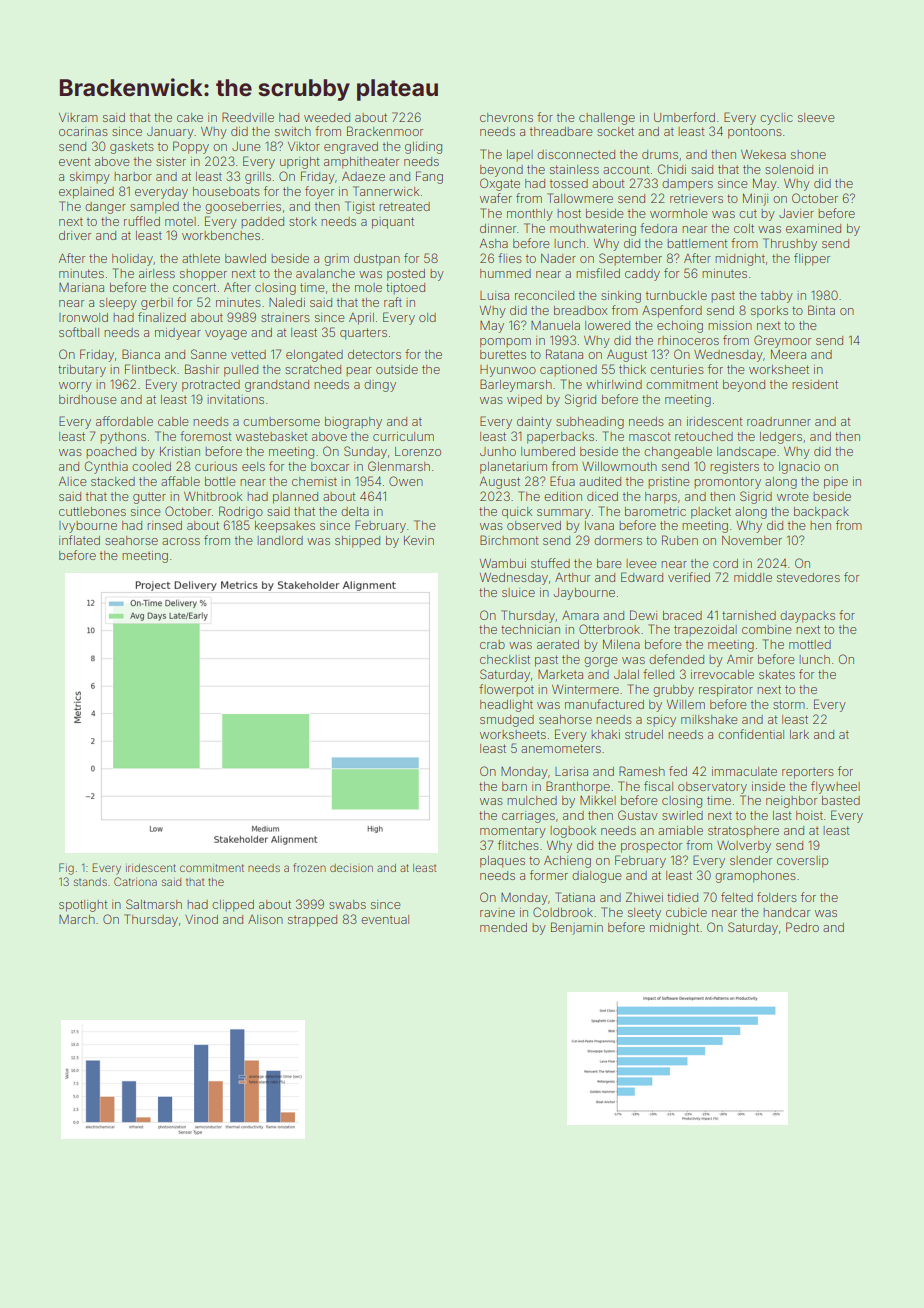  I want to click on wafer, so click(496, 198).
